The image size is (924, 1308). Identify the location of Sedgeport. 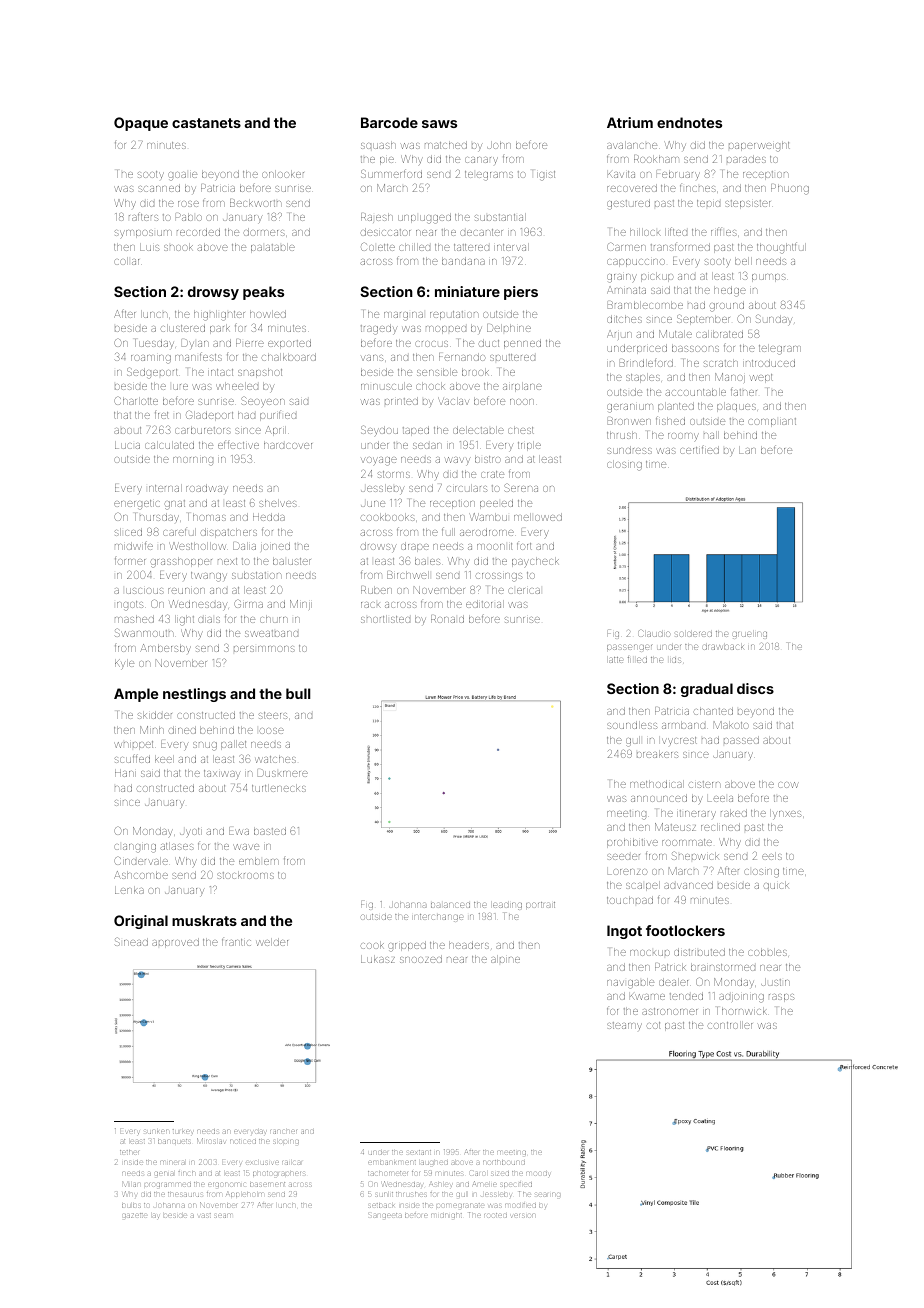
(152, 373).
